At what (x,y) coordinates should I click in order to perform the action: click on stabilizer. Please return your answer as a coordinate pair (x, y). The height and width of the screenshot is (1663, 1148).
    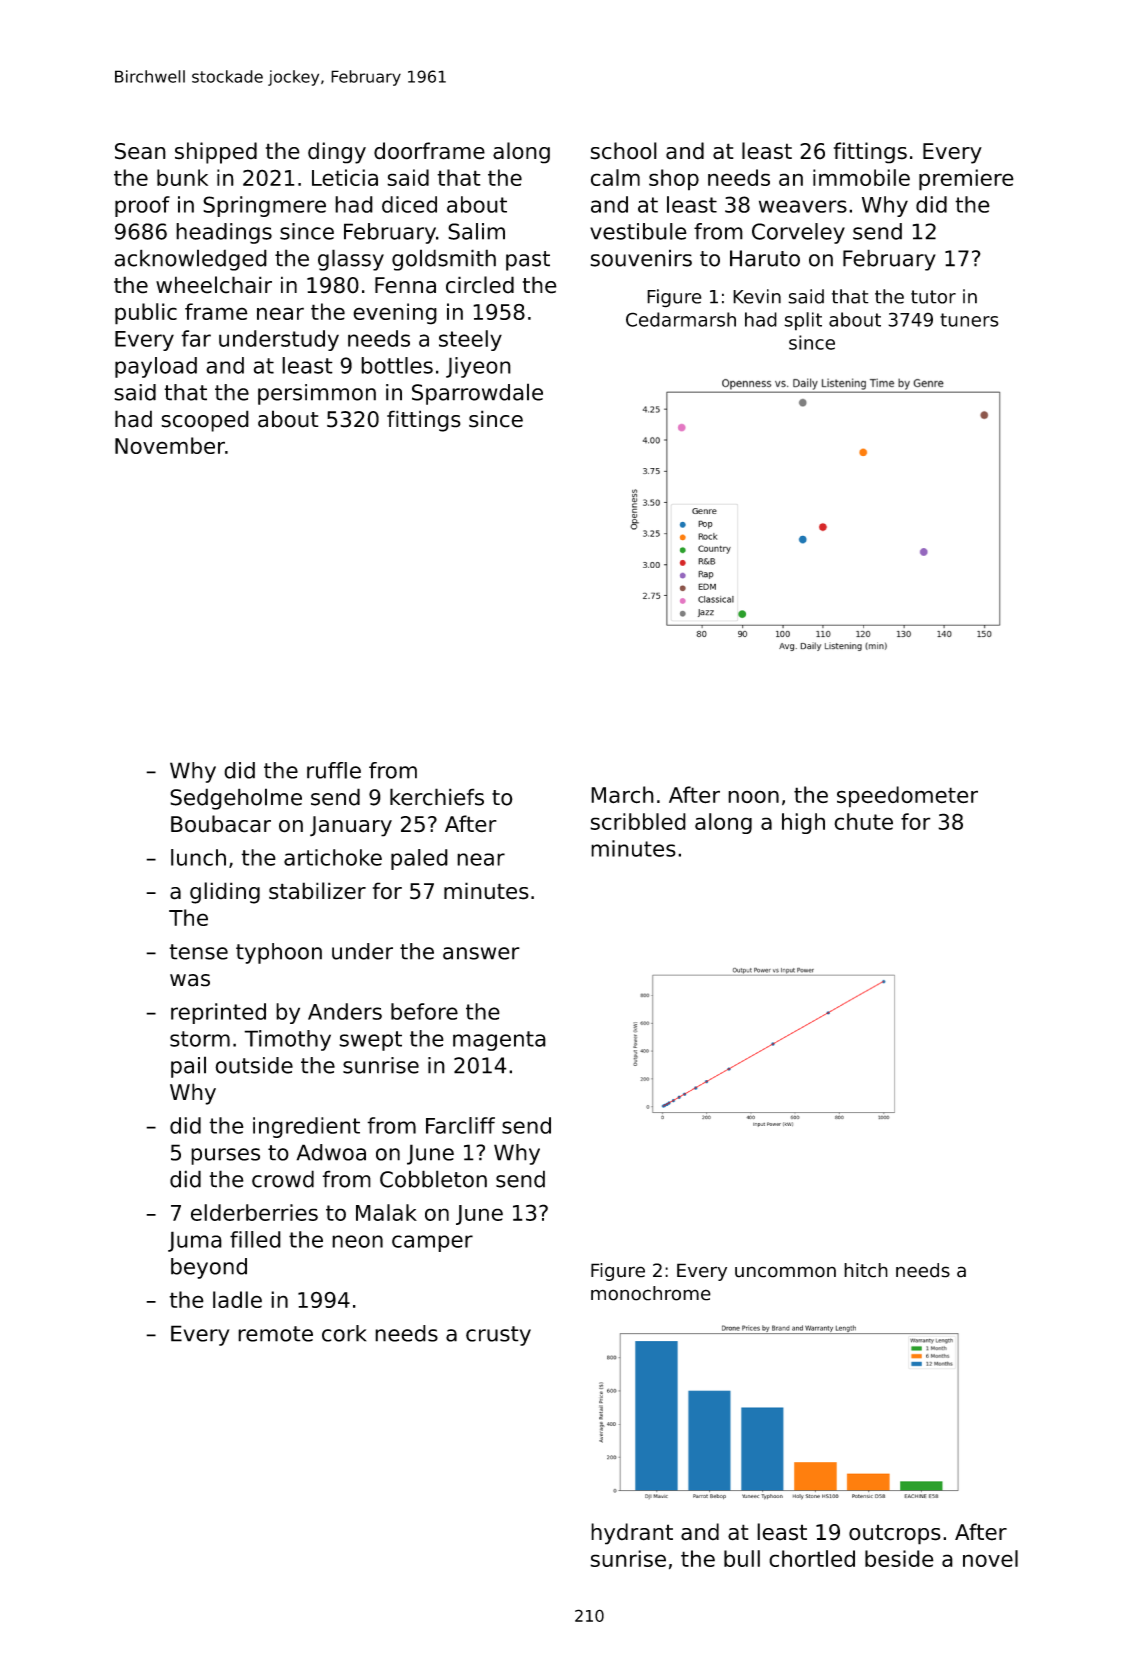
    Looking at the image, I should click on (317, 891).
